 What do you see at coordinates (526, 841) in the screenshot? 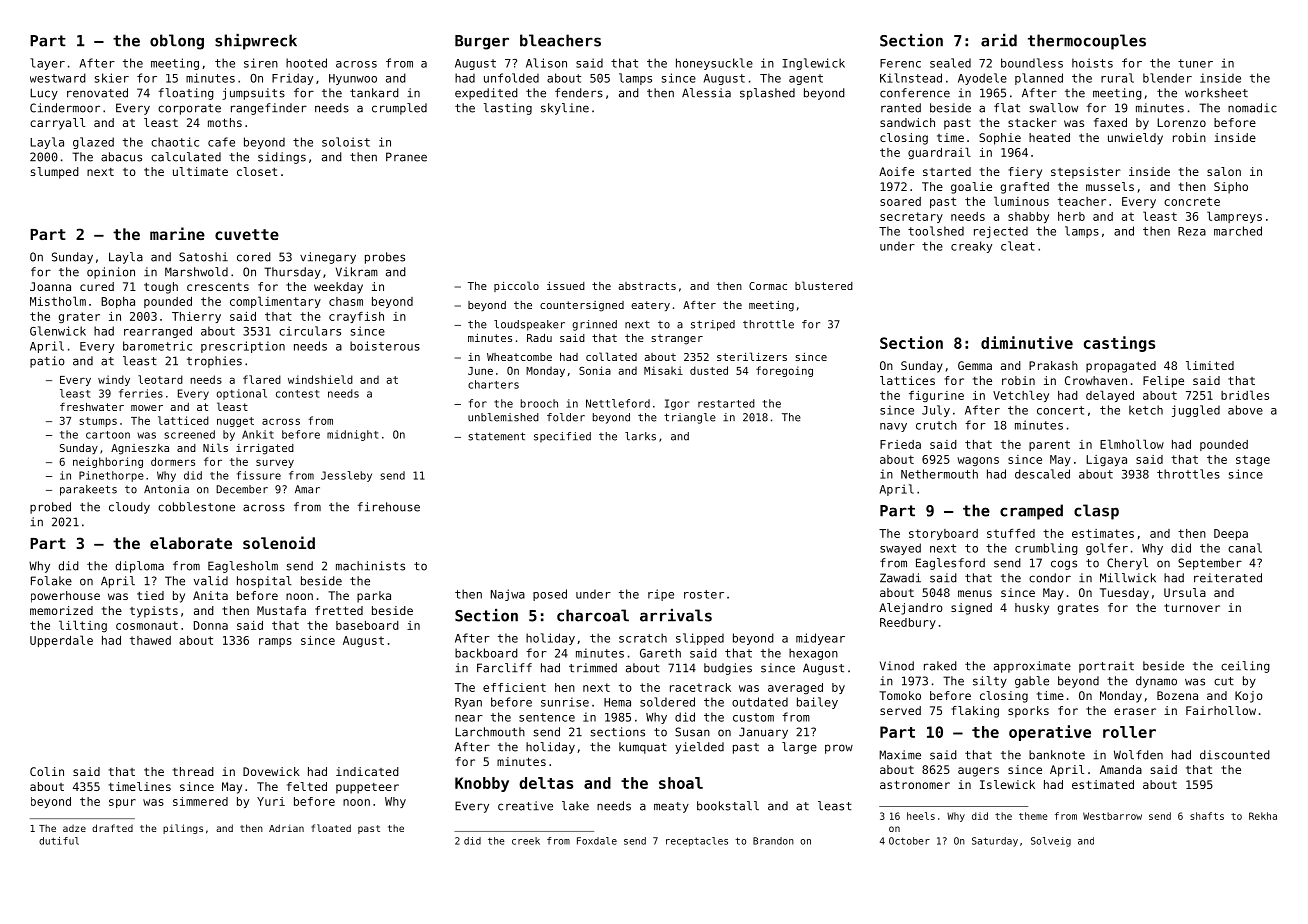
I see `creek` at bounding box center [526, 841].
